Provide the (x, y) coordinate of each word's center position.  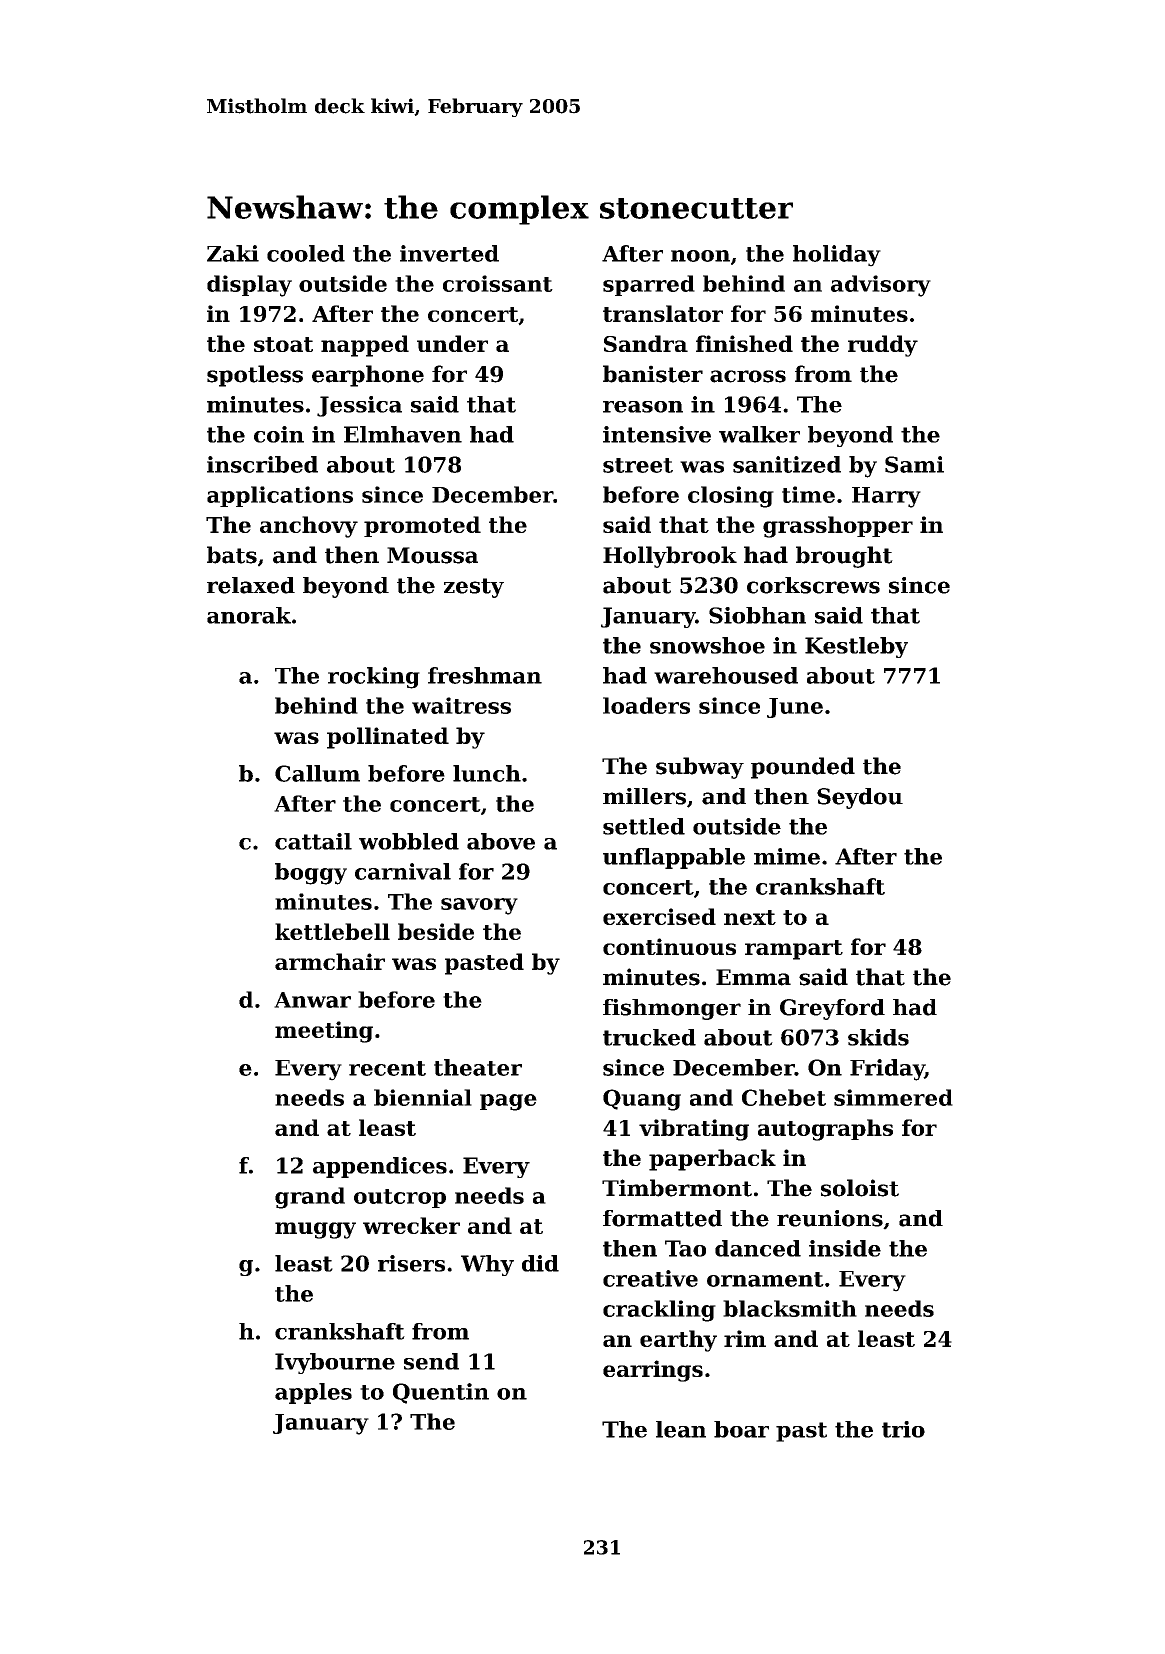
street (638, 465)
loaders (646, 705)
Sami (914, 464)
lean (681, 1429)
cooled (306, 253)
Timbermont (677, 1188)
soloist (860, 1188)
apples (313, 1393)
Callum (317, 773)
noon (700, 256)
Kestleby (856, 647)
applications (280, 496)
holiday (837, 256)
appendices (380, 1167)
